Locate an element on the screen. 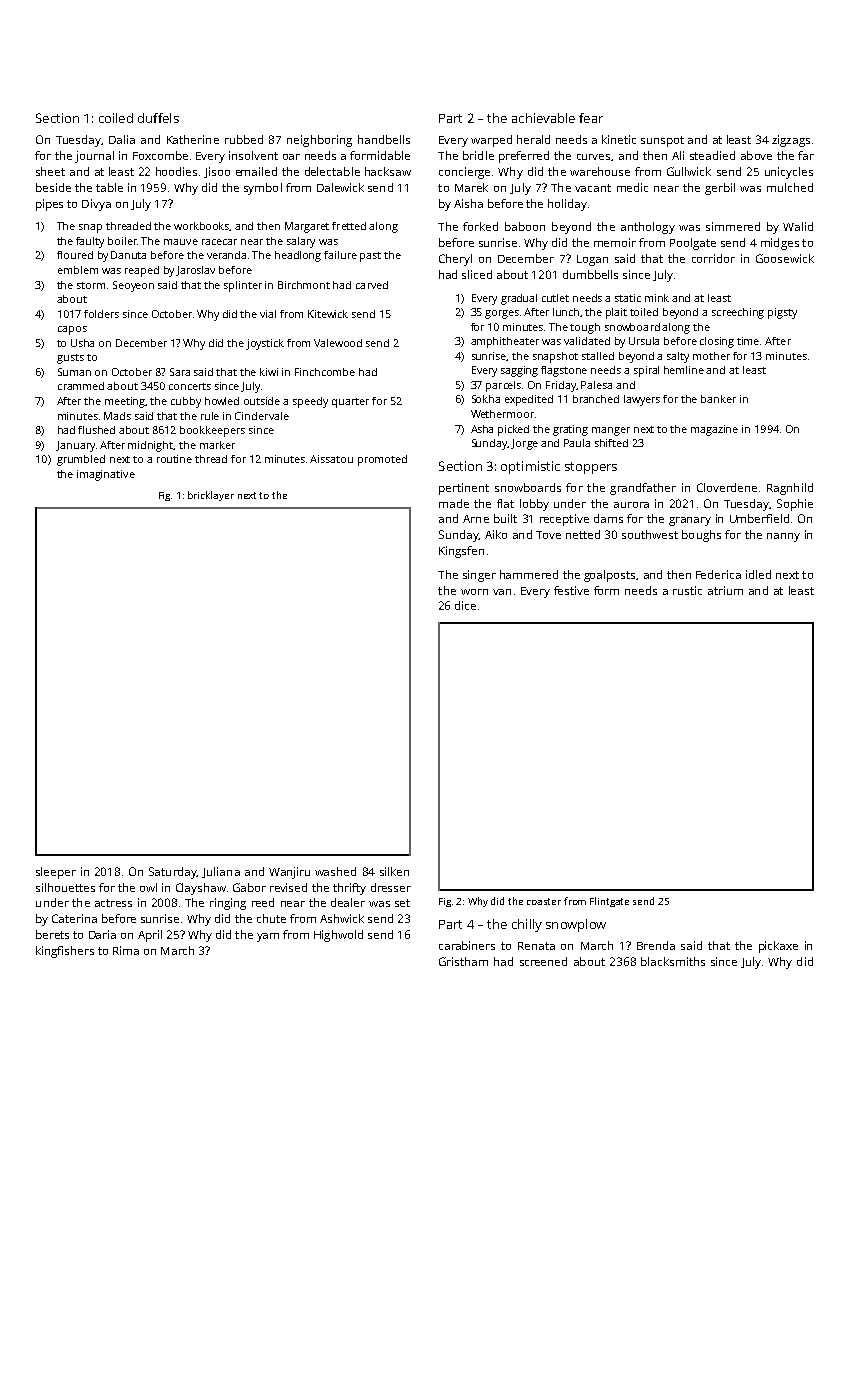  rustic is located at coordinates (687, 590).
